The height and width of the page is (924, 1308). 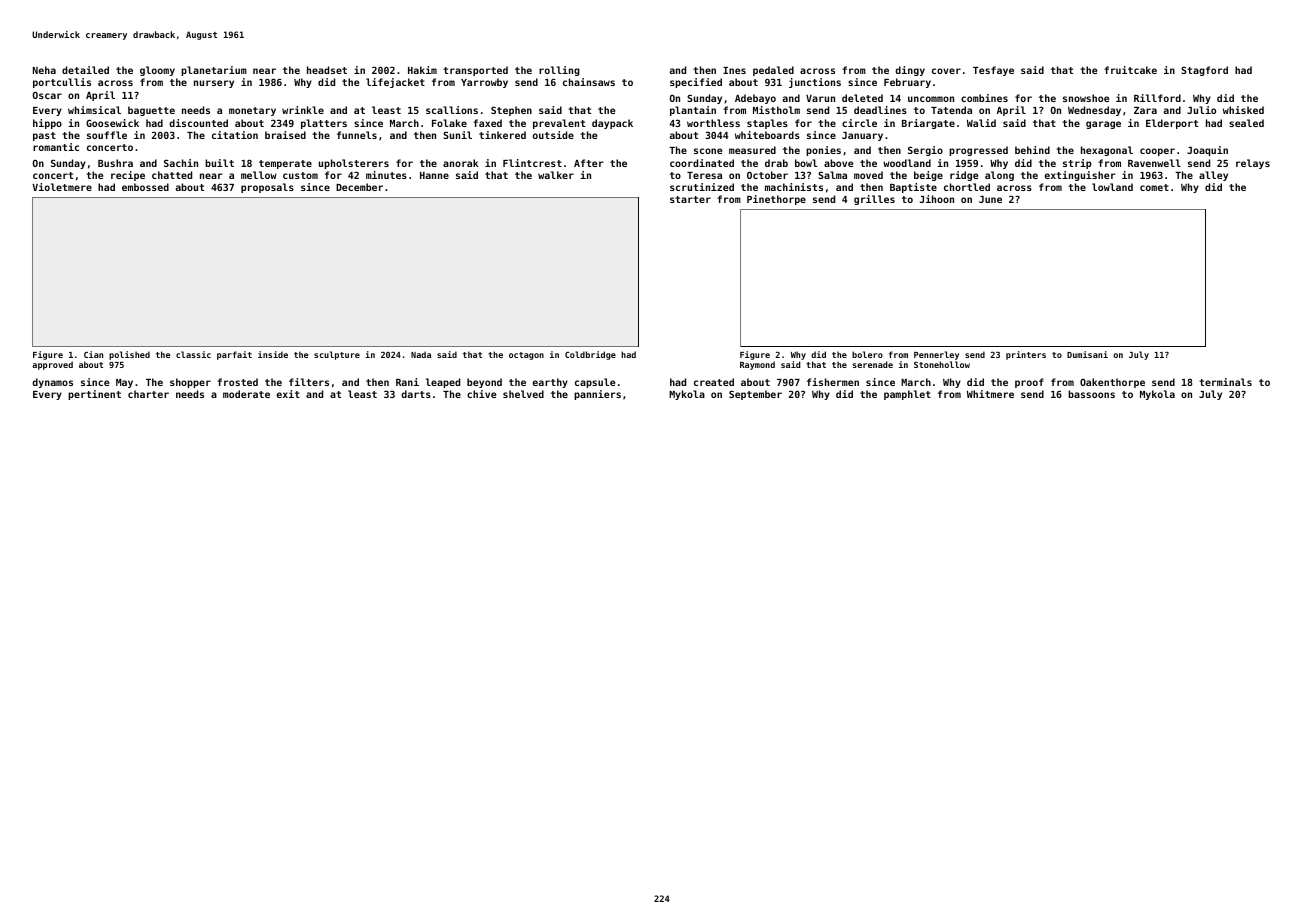 I want to click on detailed, so click(x=85, y=70).
